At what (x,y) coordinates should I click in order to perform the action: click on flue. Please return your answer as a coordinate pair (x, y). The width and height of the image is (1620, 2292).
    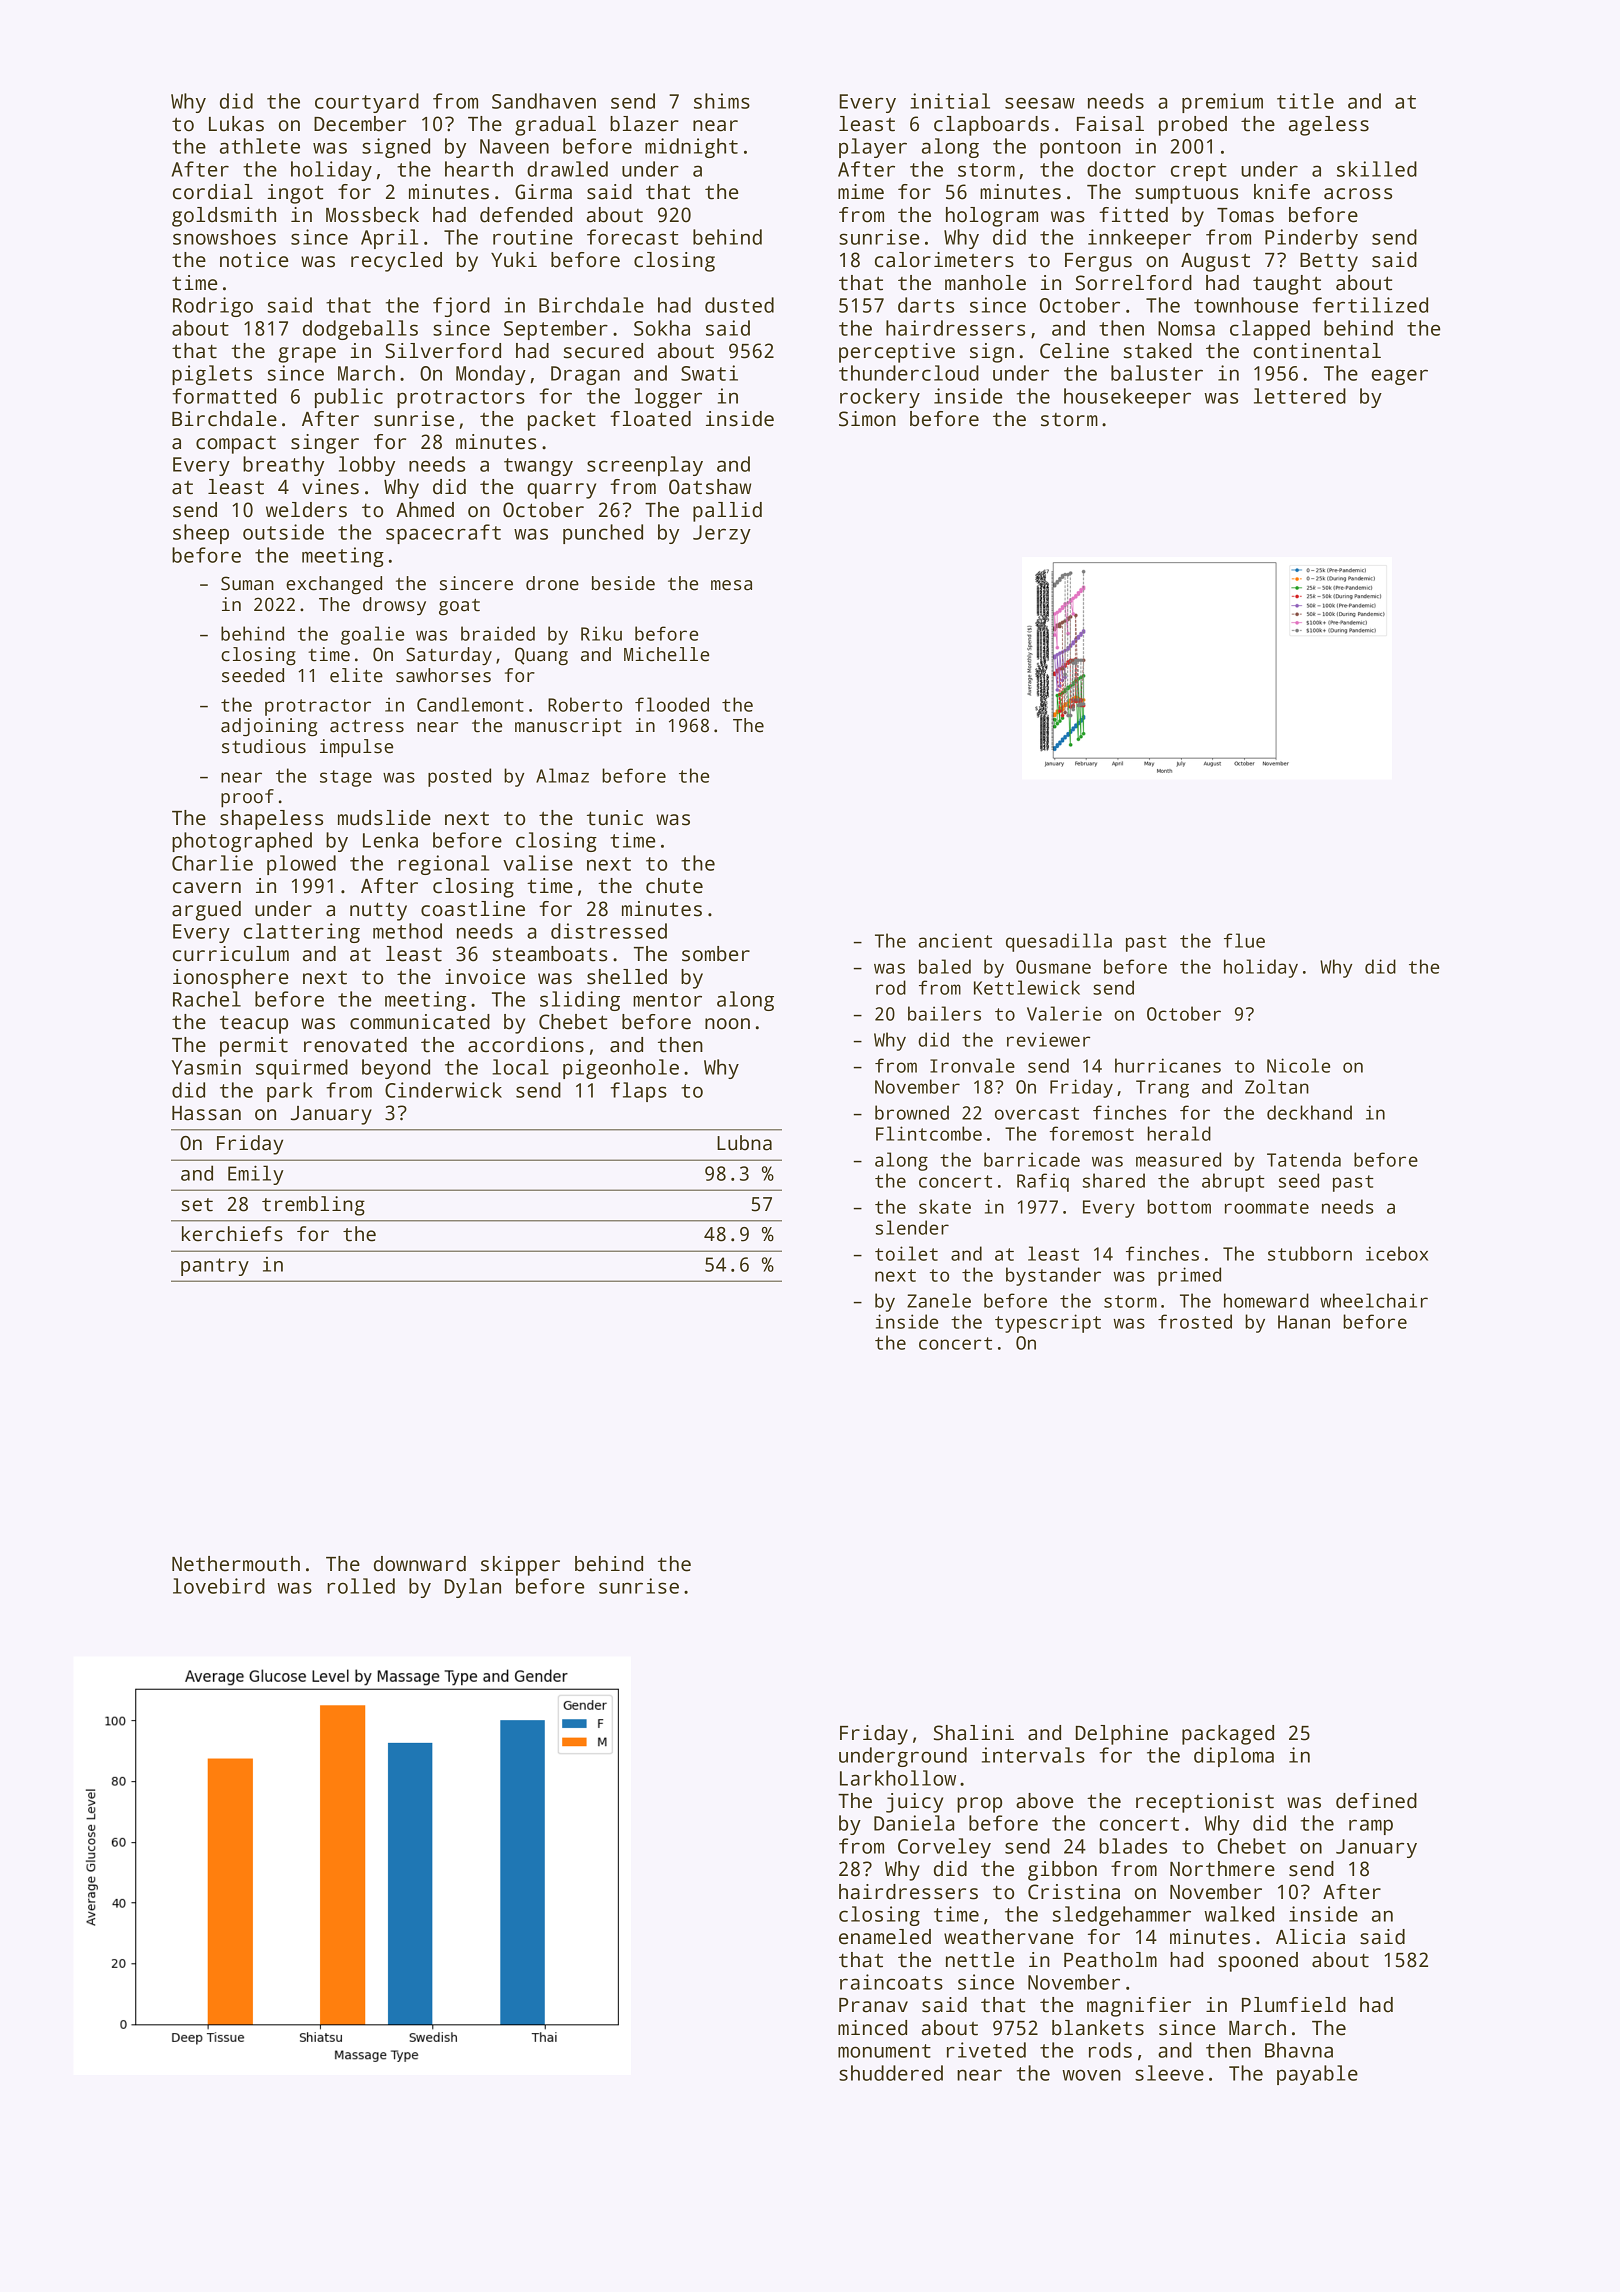
    Looking at the image, I should click on (1244, 940).
